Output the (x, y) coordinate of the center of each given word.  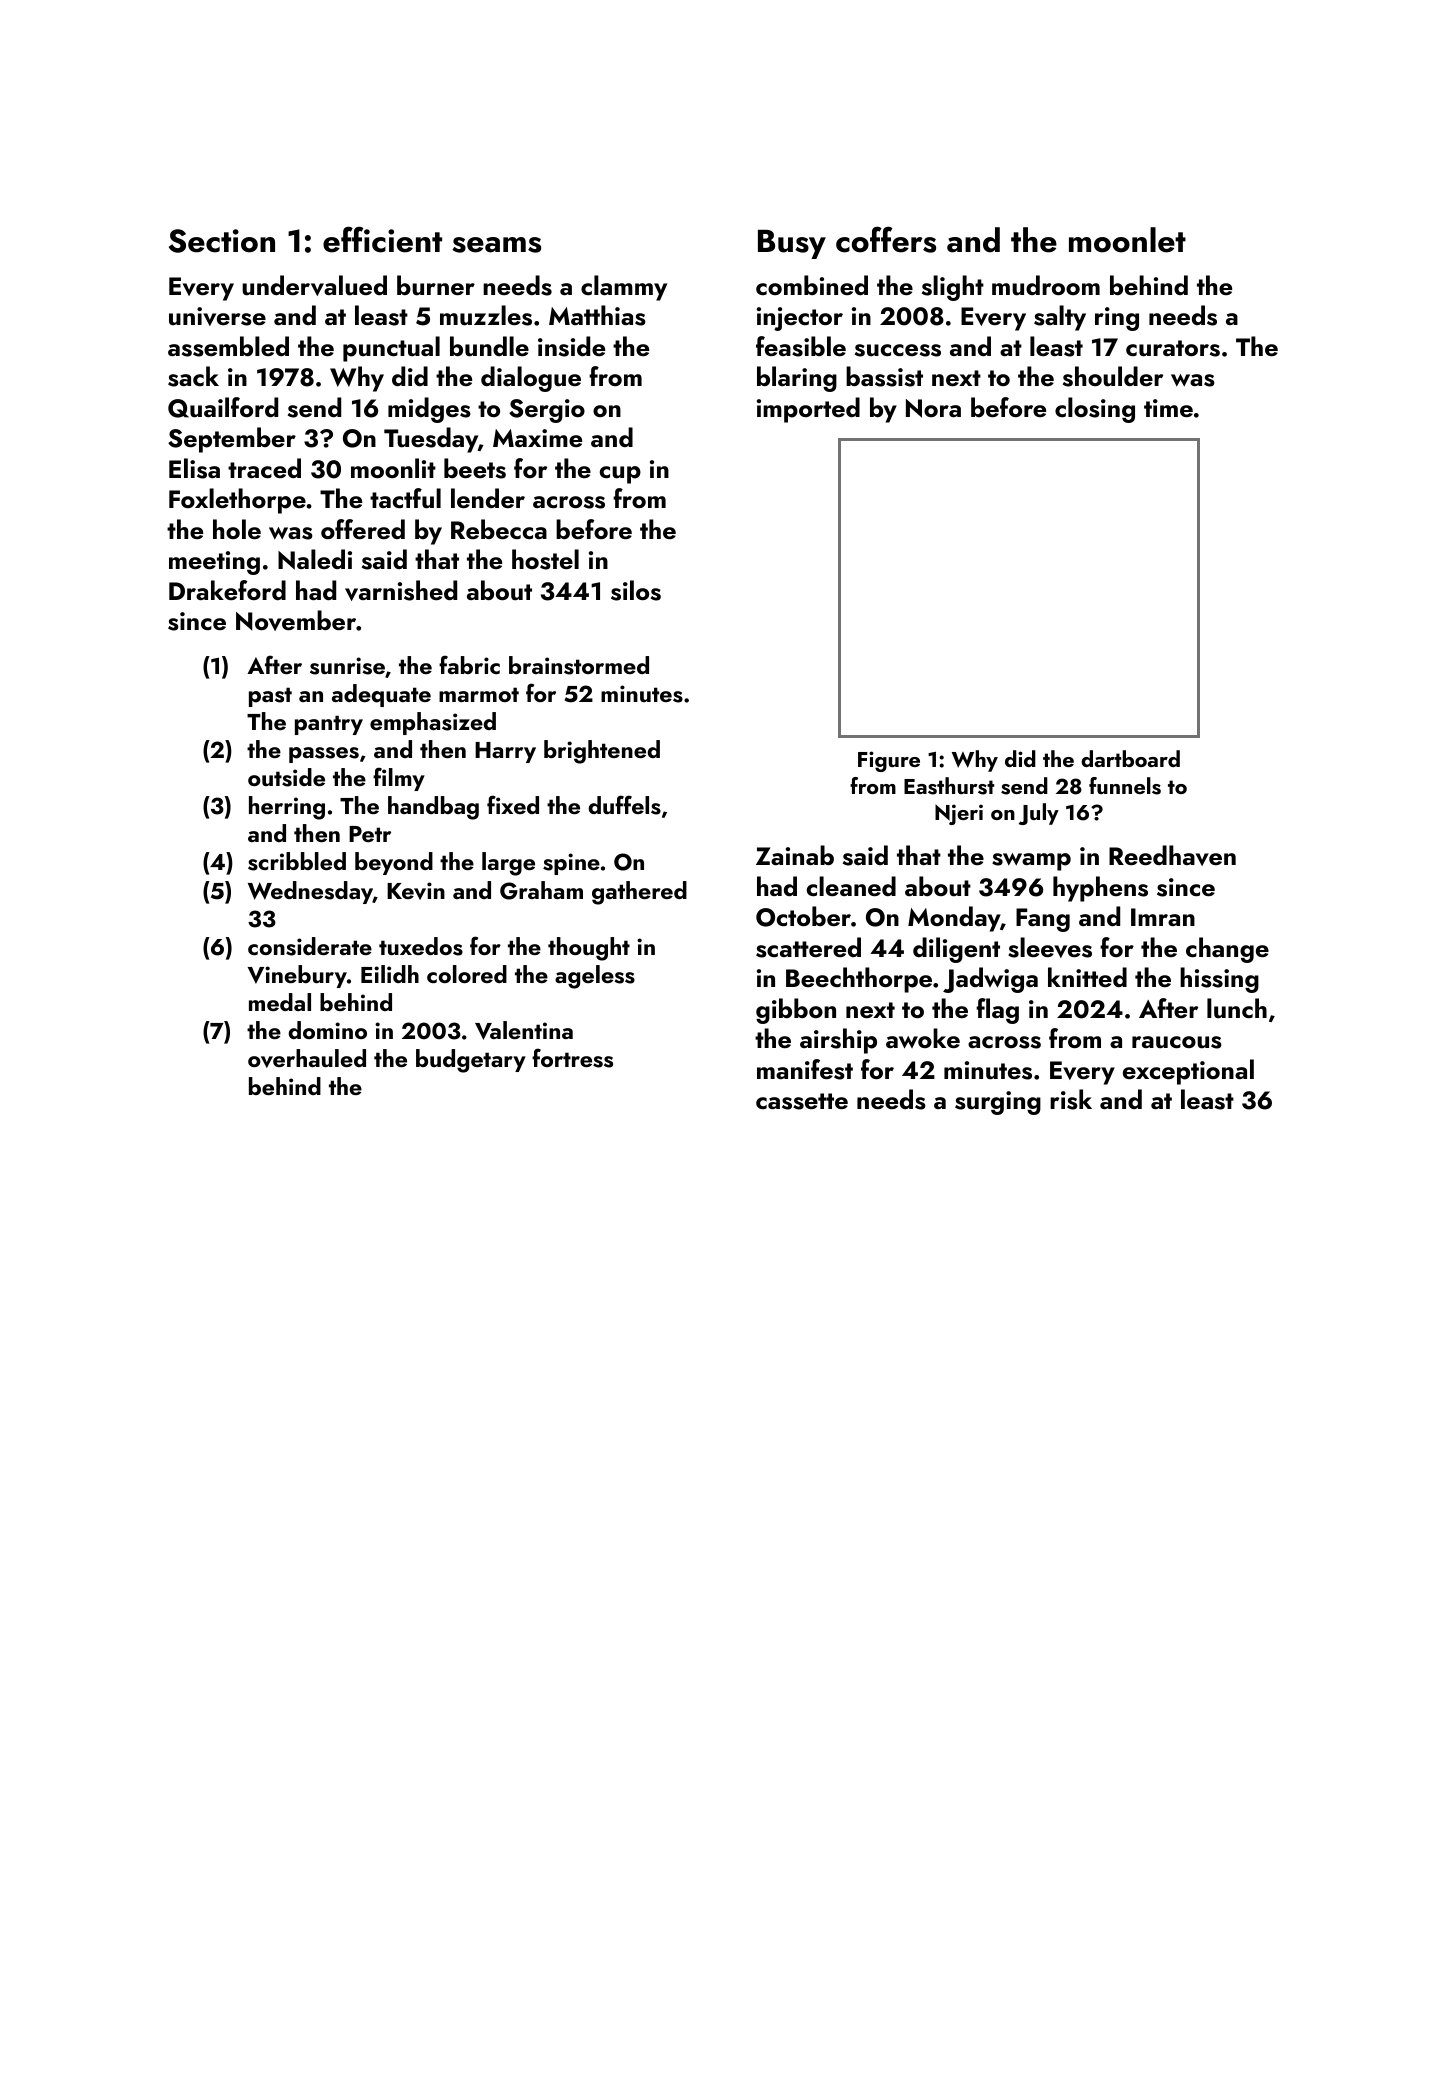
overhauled (307, 1058)
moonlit (393, 468)
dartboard (1130, 758)
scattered (808, 947)
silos (636, 590)
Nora (933, 408)
